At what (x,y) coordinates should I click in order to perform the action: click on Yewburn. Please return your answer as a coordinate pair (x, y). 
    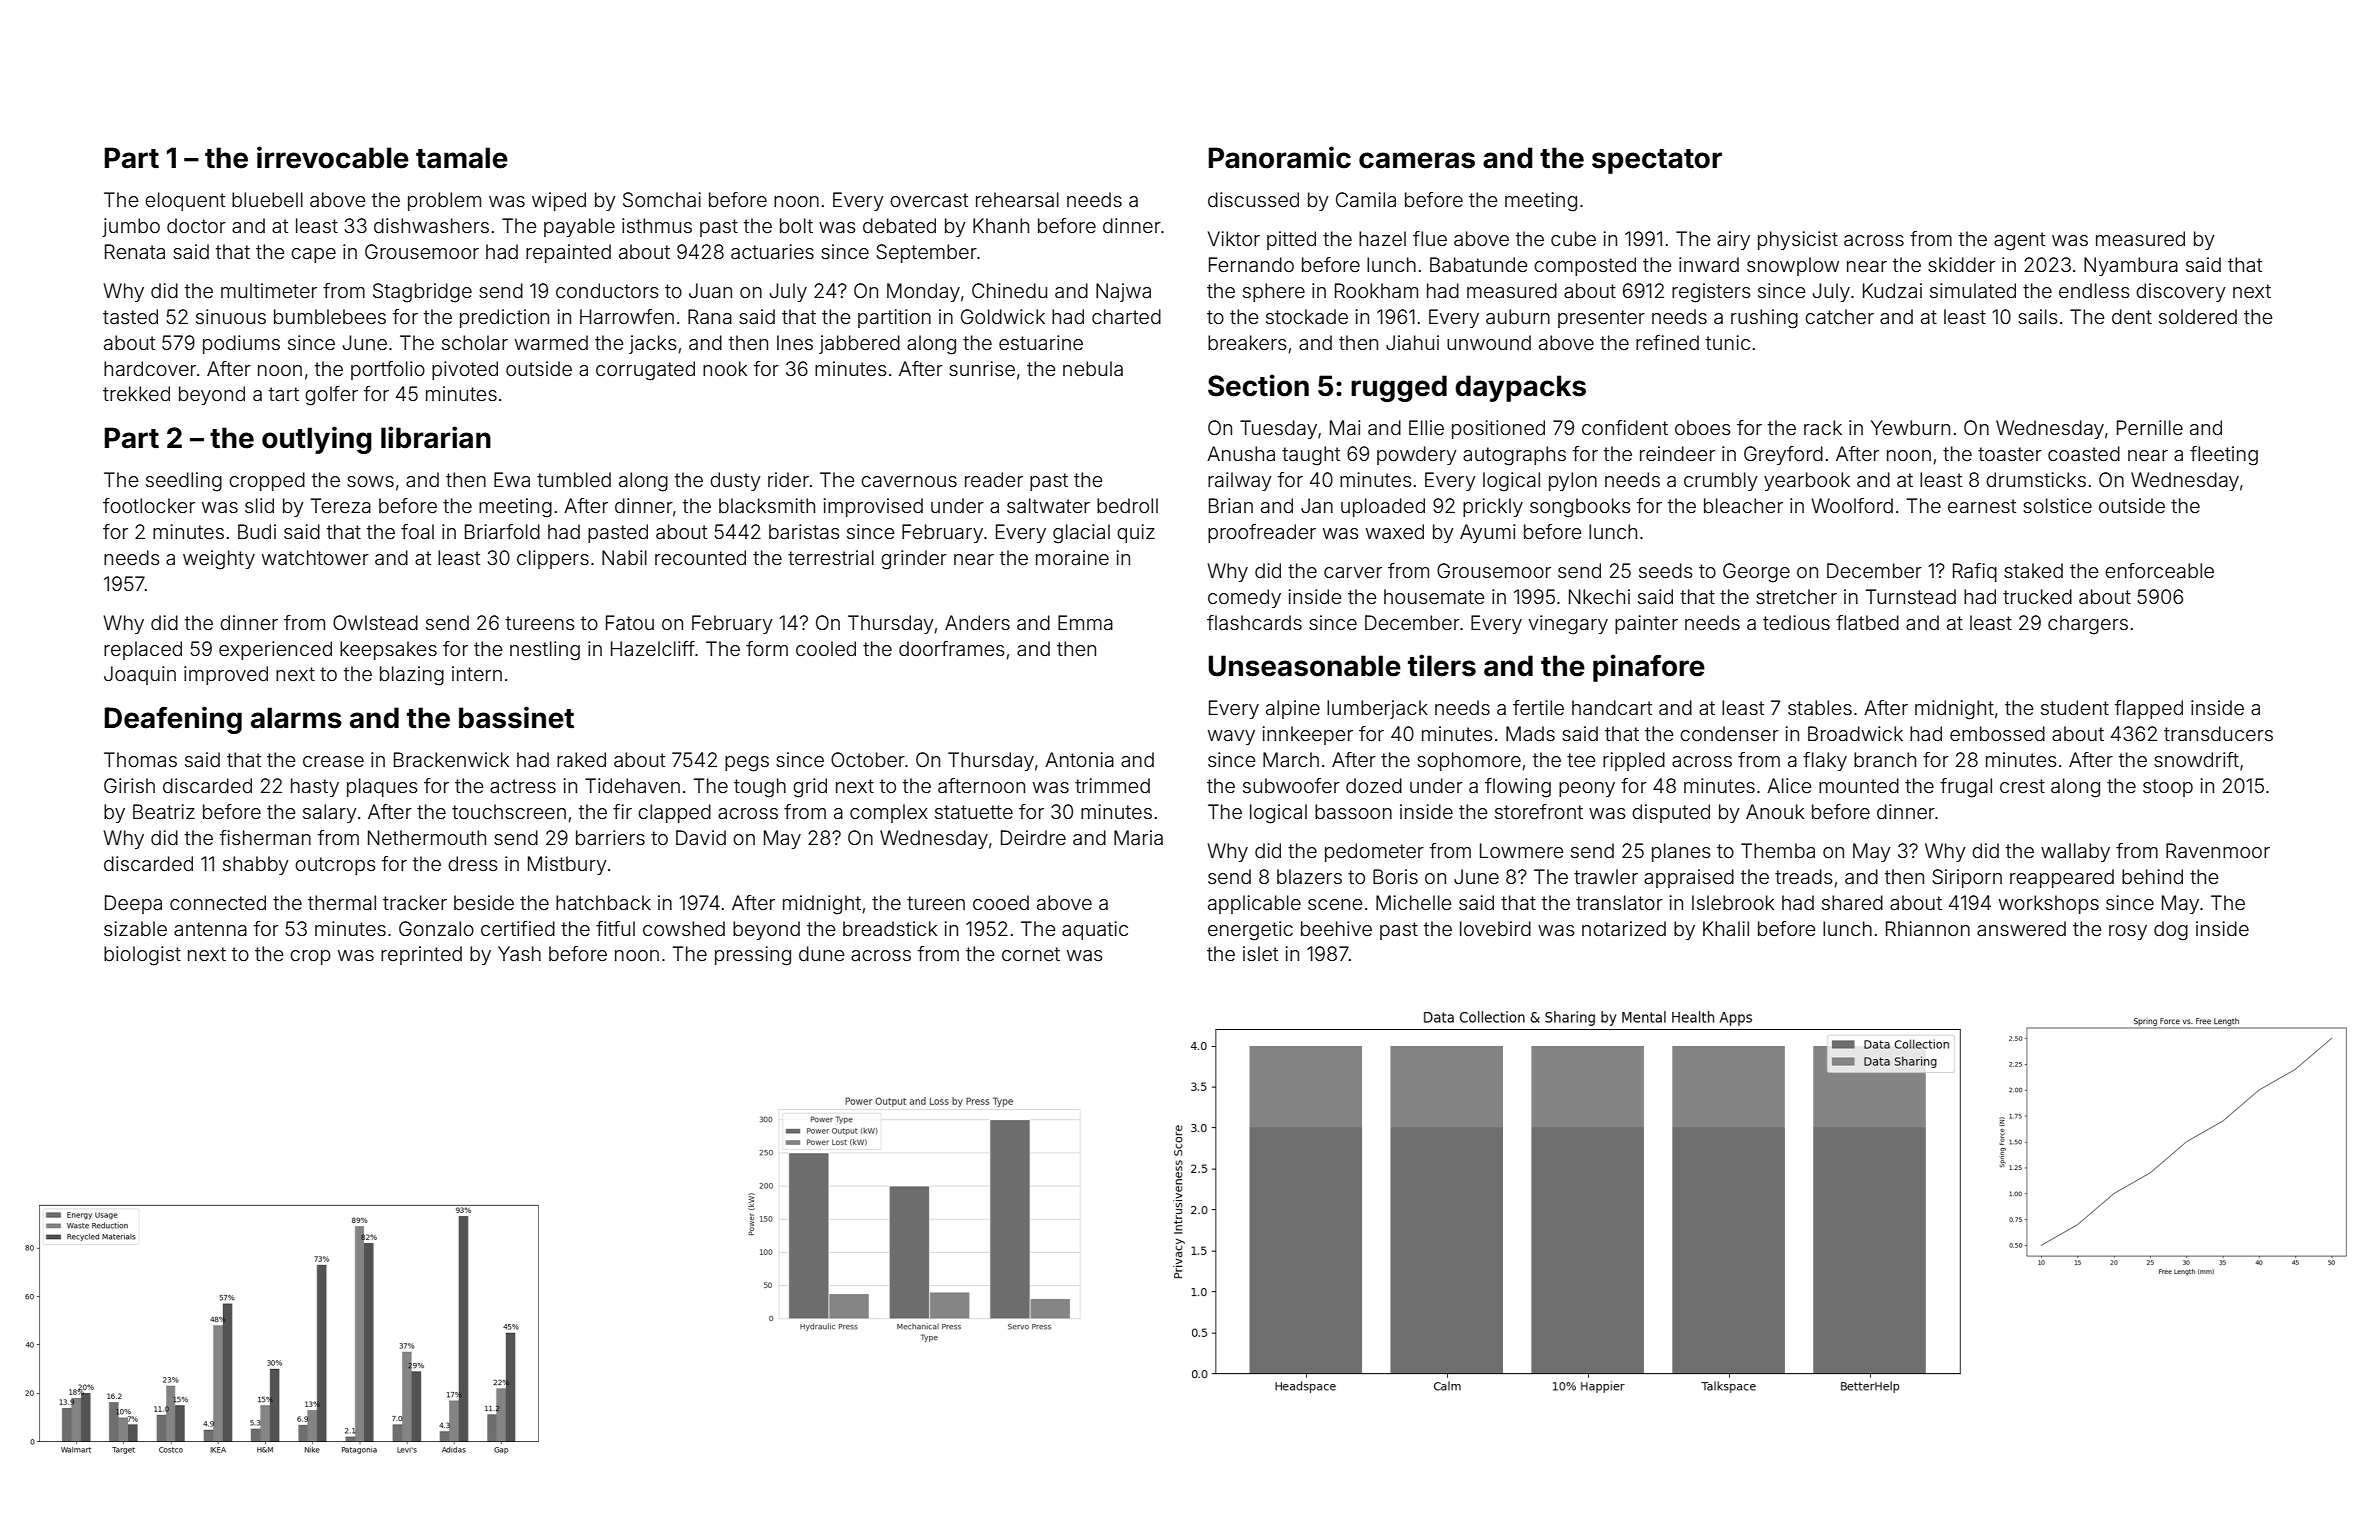
    Looking at the image, I should click on (1910, 427).
